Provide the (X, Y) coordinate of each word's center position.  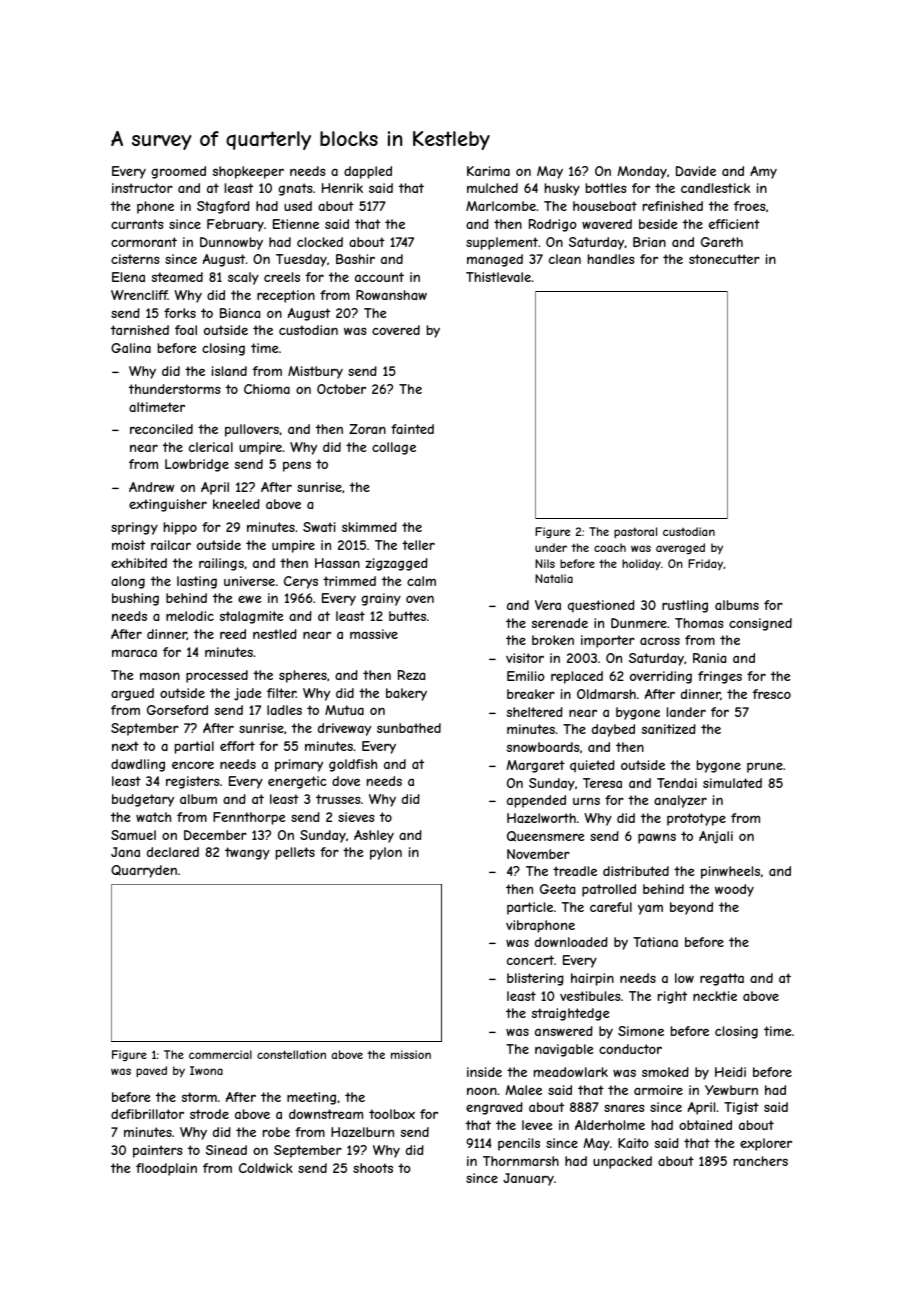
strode (209, 1114)
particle (530, 908)
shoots (373, 1168)
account (379, 277)
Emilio (526, 676)
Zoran (367, 429)
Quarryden (144, 871)
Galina (131, 348)
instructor (142, 188)
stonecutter (724, 259)
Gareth (722, 242)
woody (734, 890)
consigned (760, 624)
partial (194, 747)
